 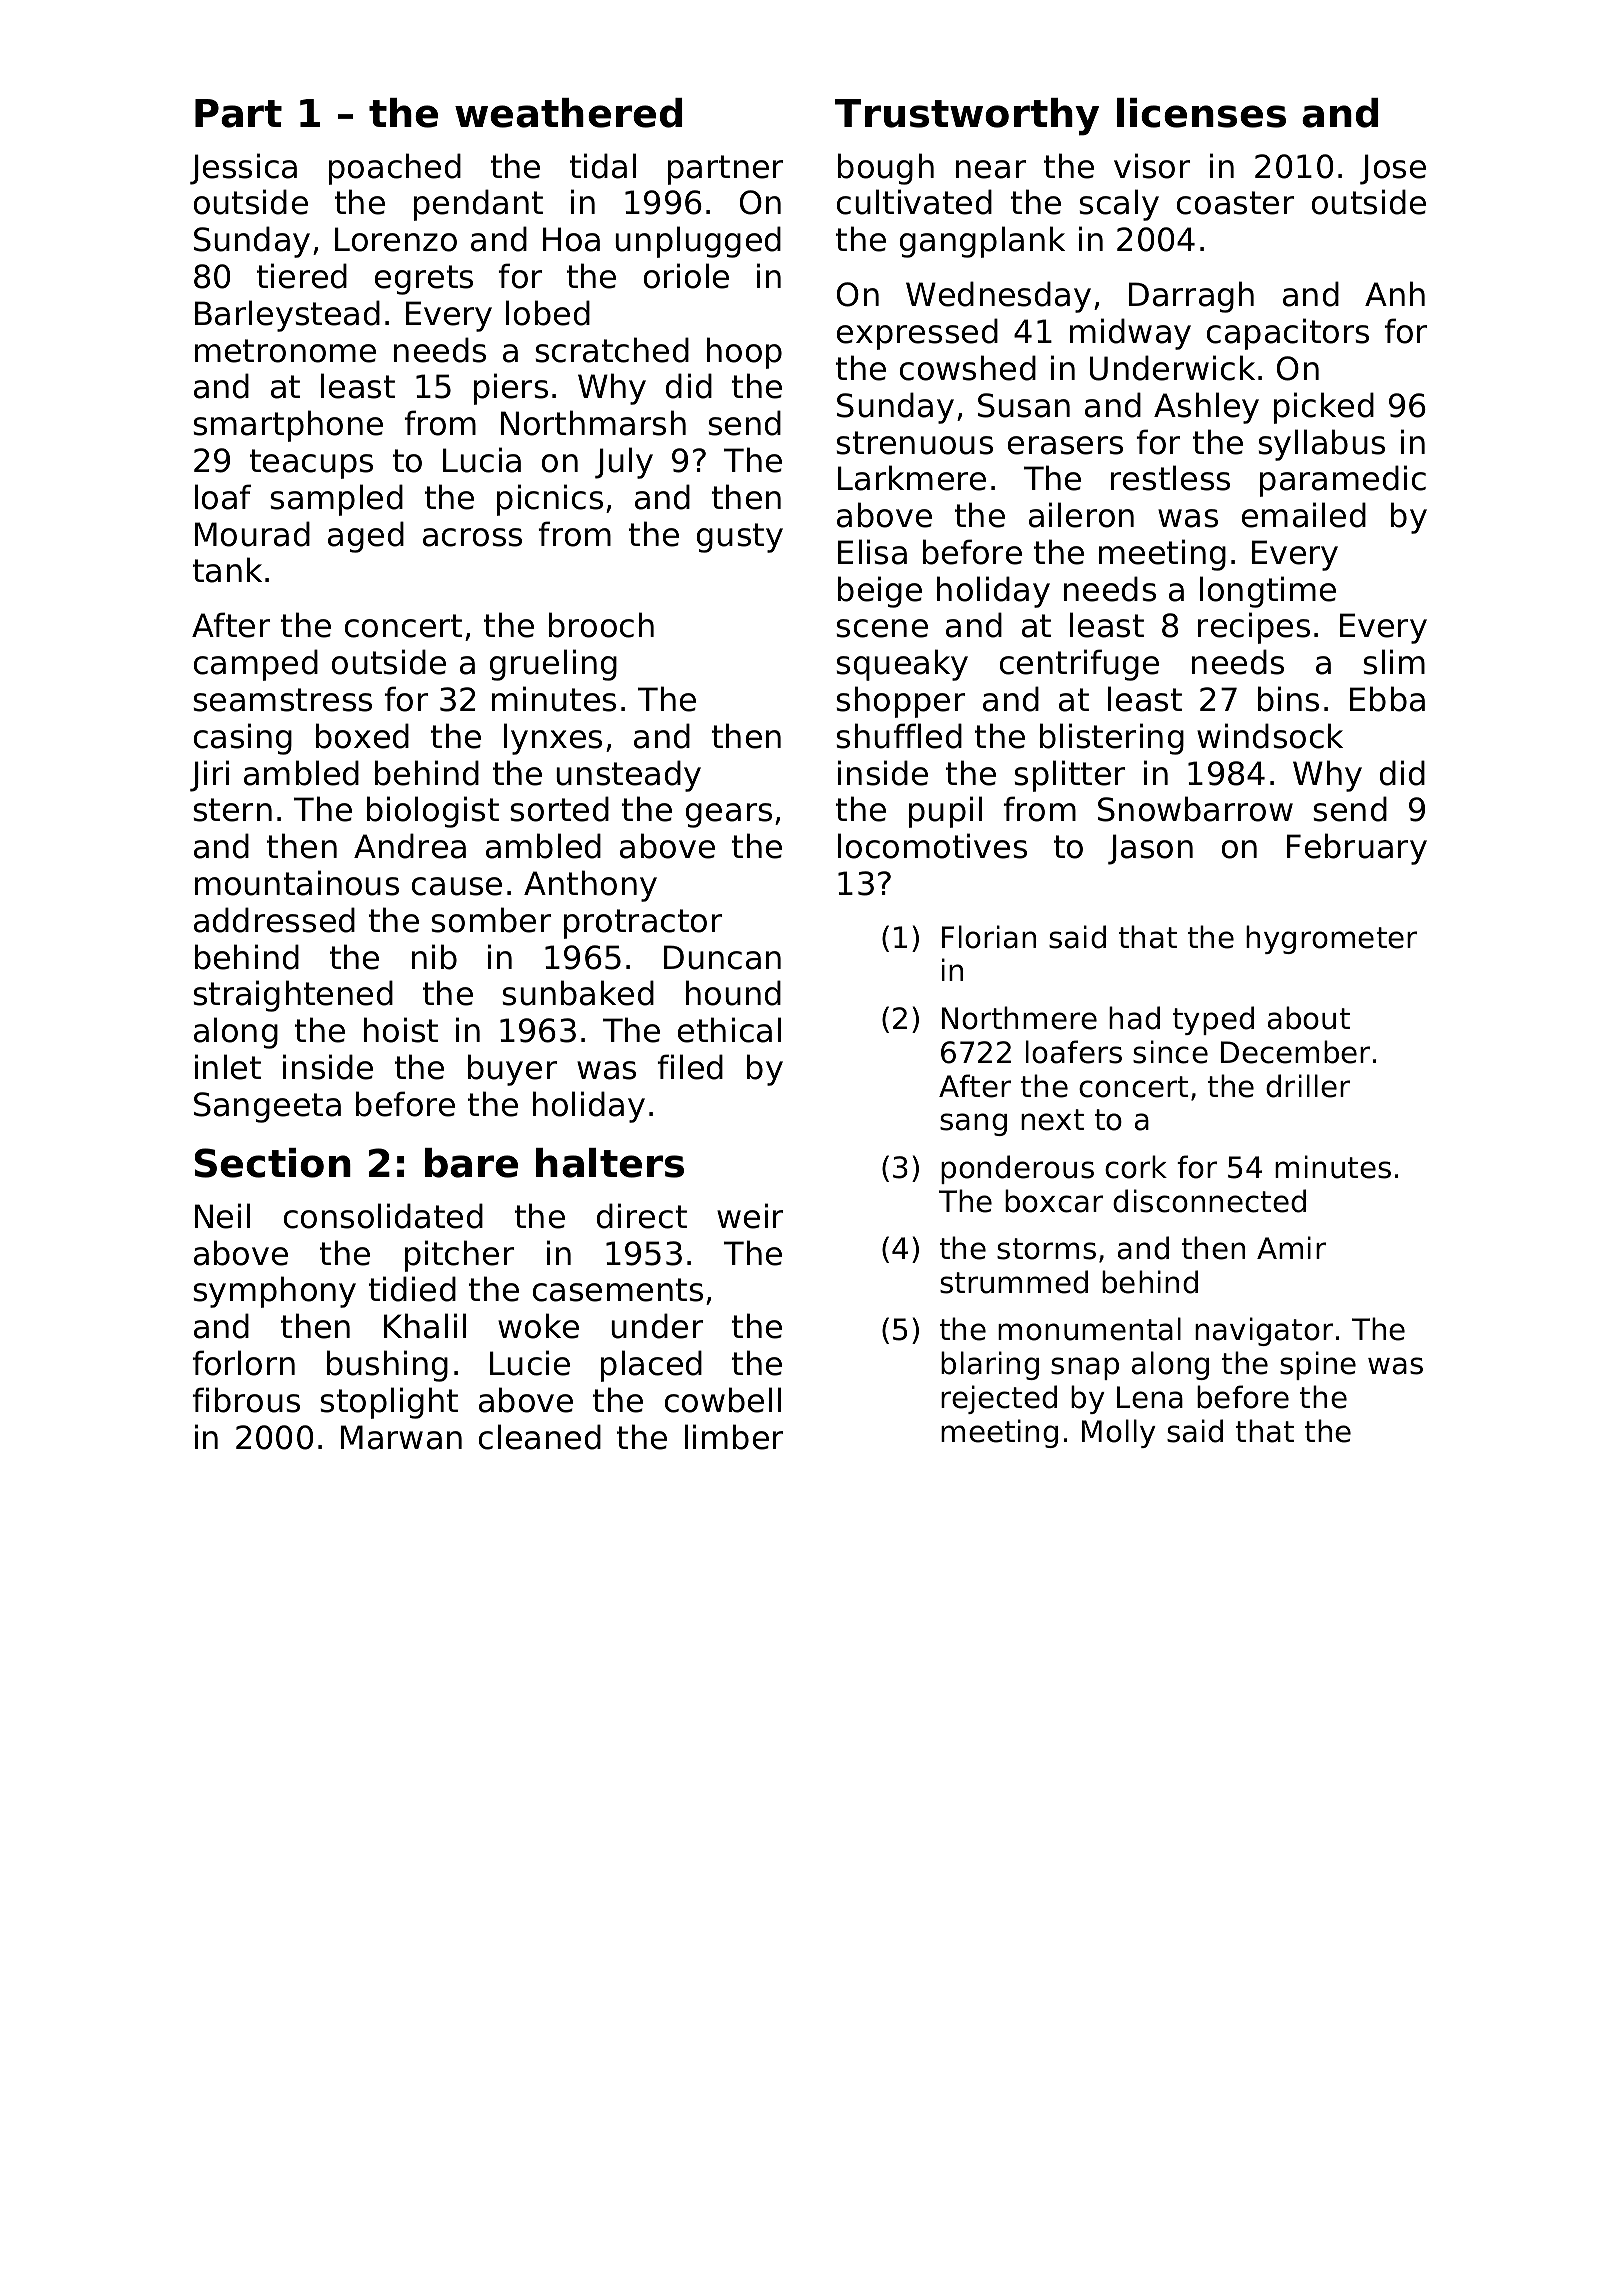 I want to click on centrifuge, so click(x=1079, y=665).
